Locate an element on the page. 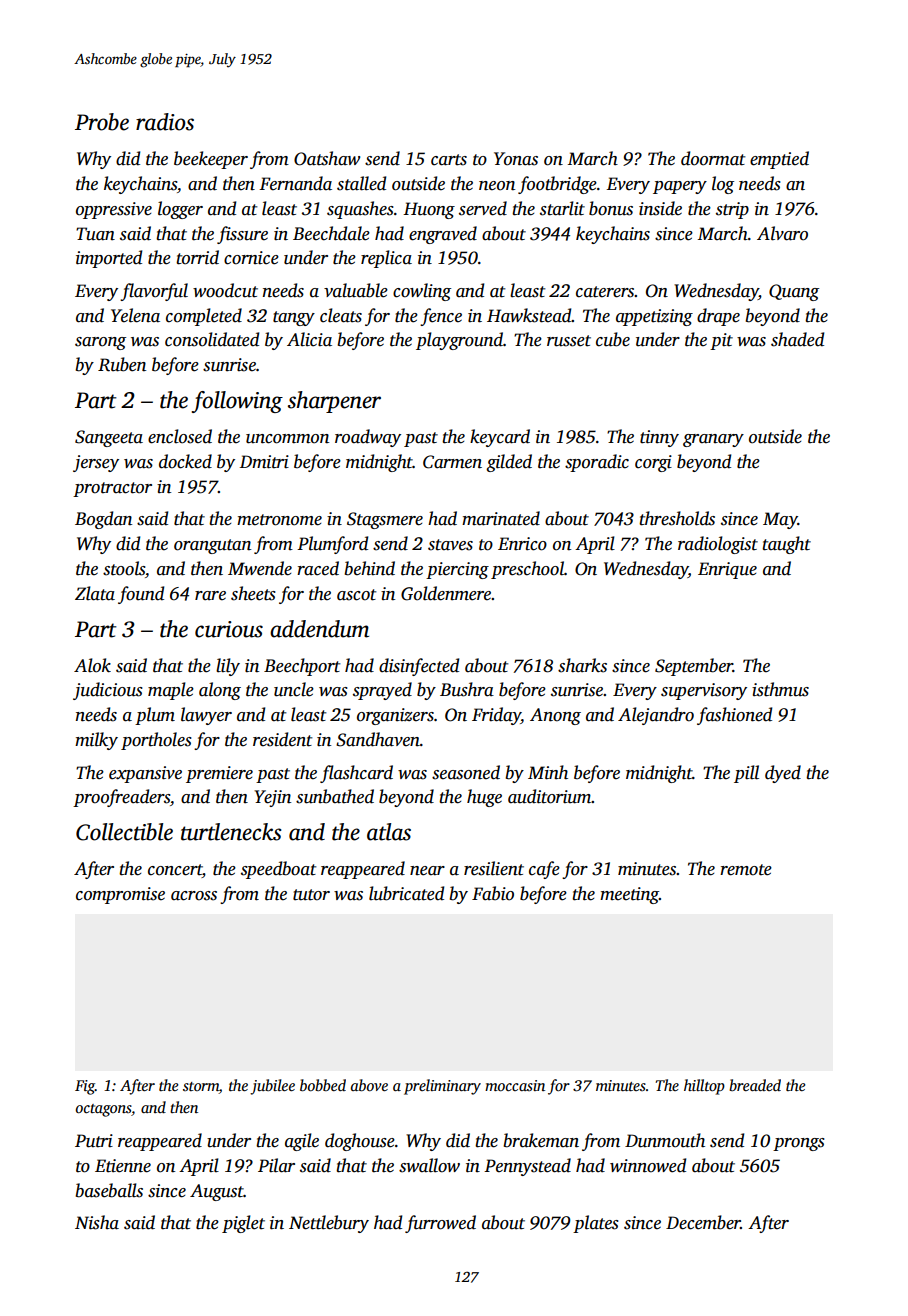 This document has width=908, height=1316. Alvaro is located at coordinates (782, 233).
